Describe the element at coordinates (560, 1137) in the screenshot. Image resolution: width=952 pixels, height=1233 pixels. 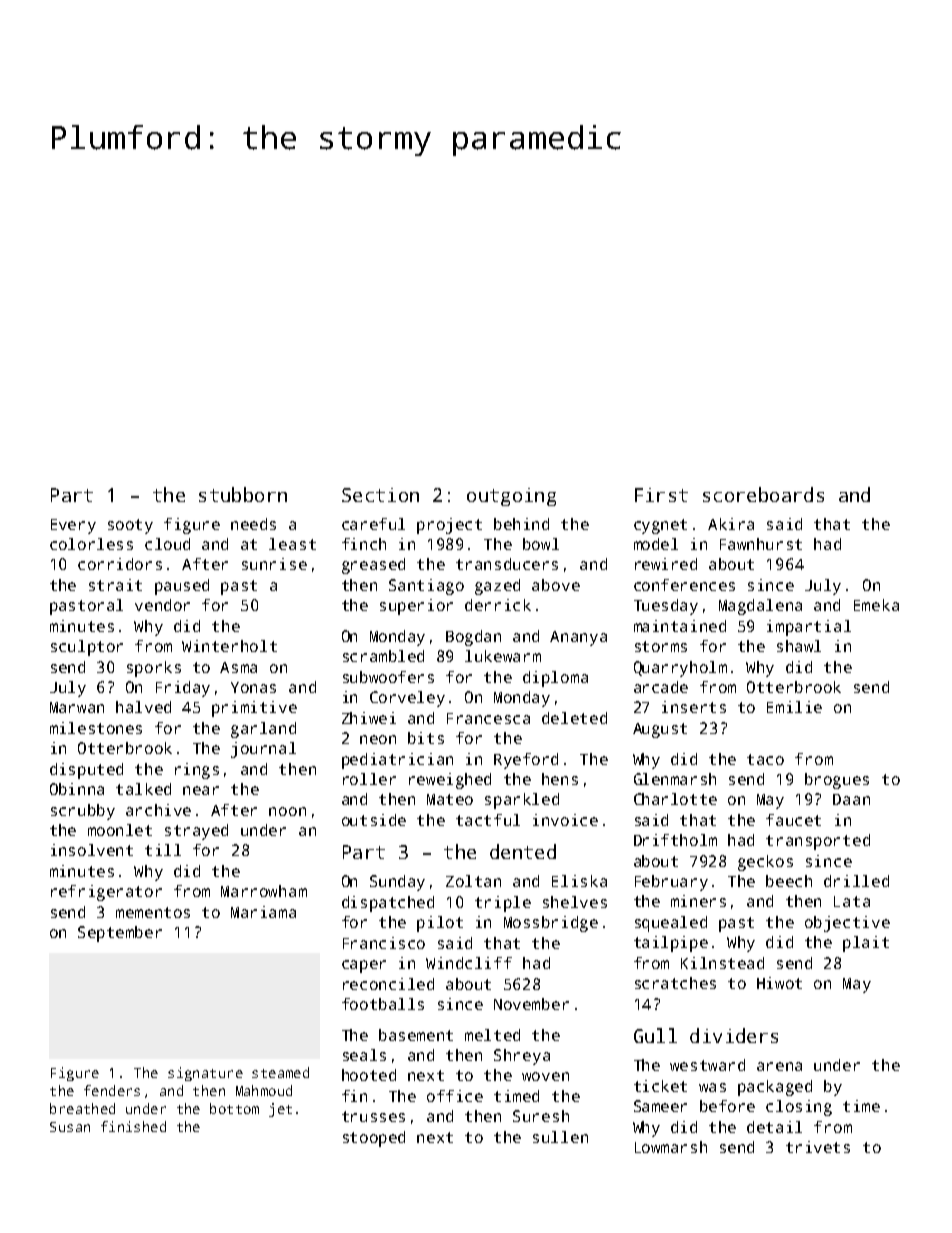
I see `sullen` at that location.
